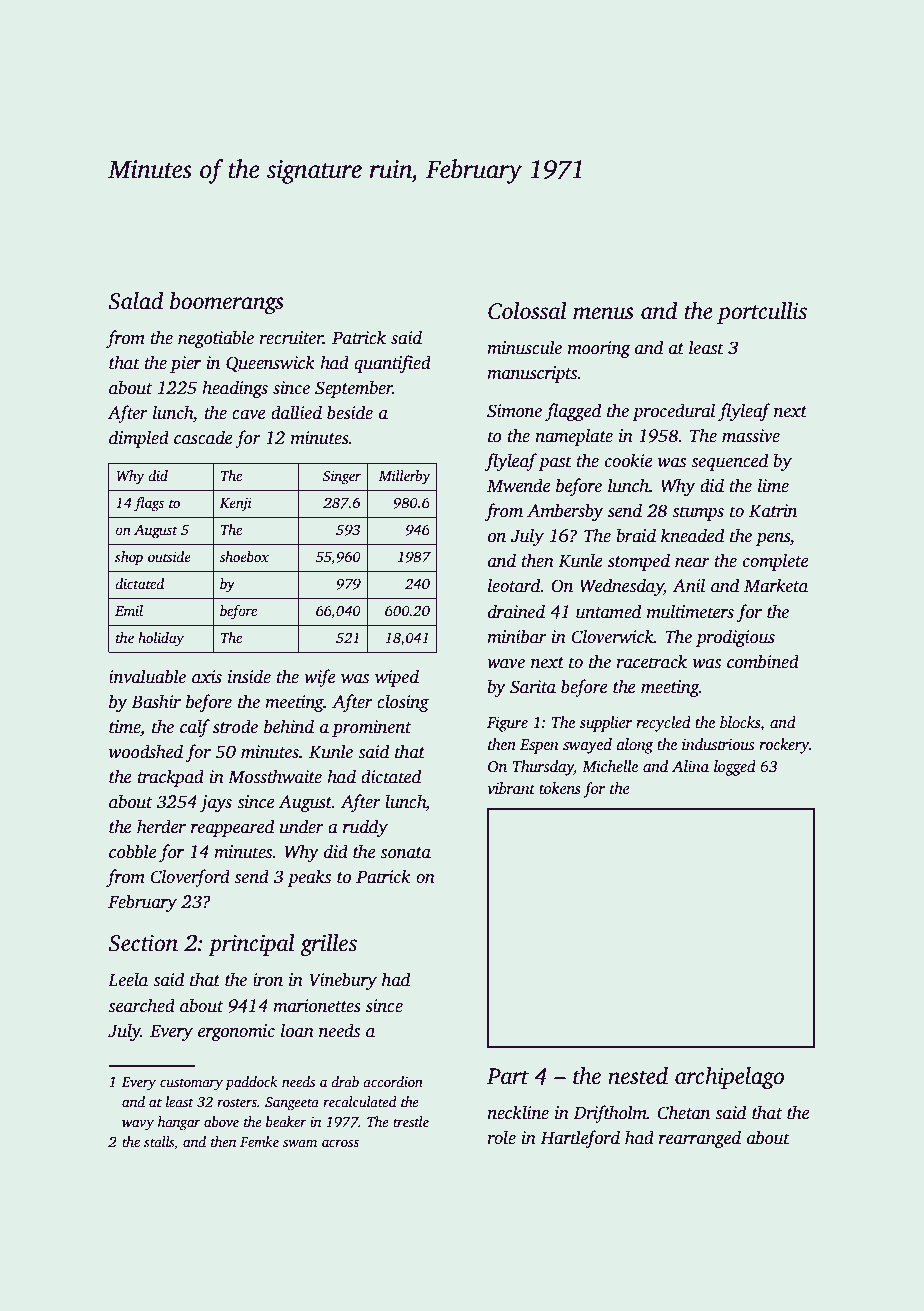  I want to click on Wednesday, so click(622, 587).
